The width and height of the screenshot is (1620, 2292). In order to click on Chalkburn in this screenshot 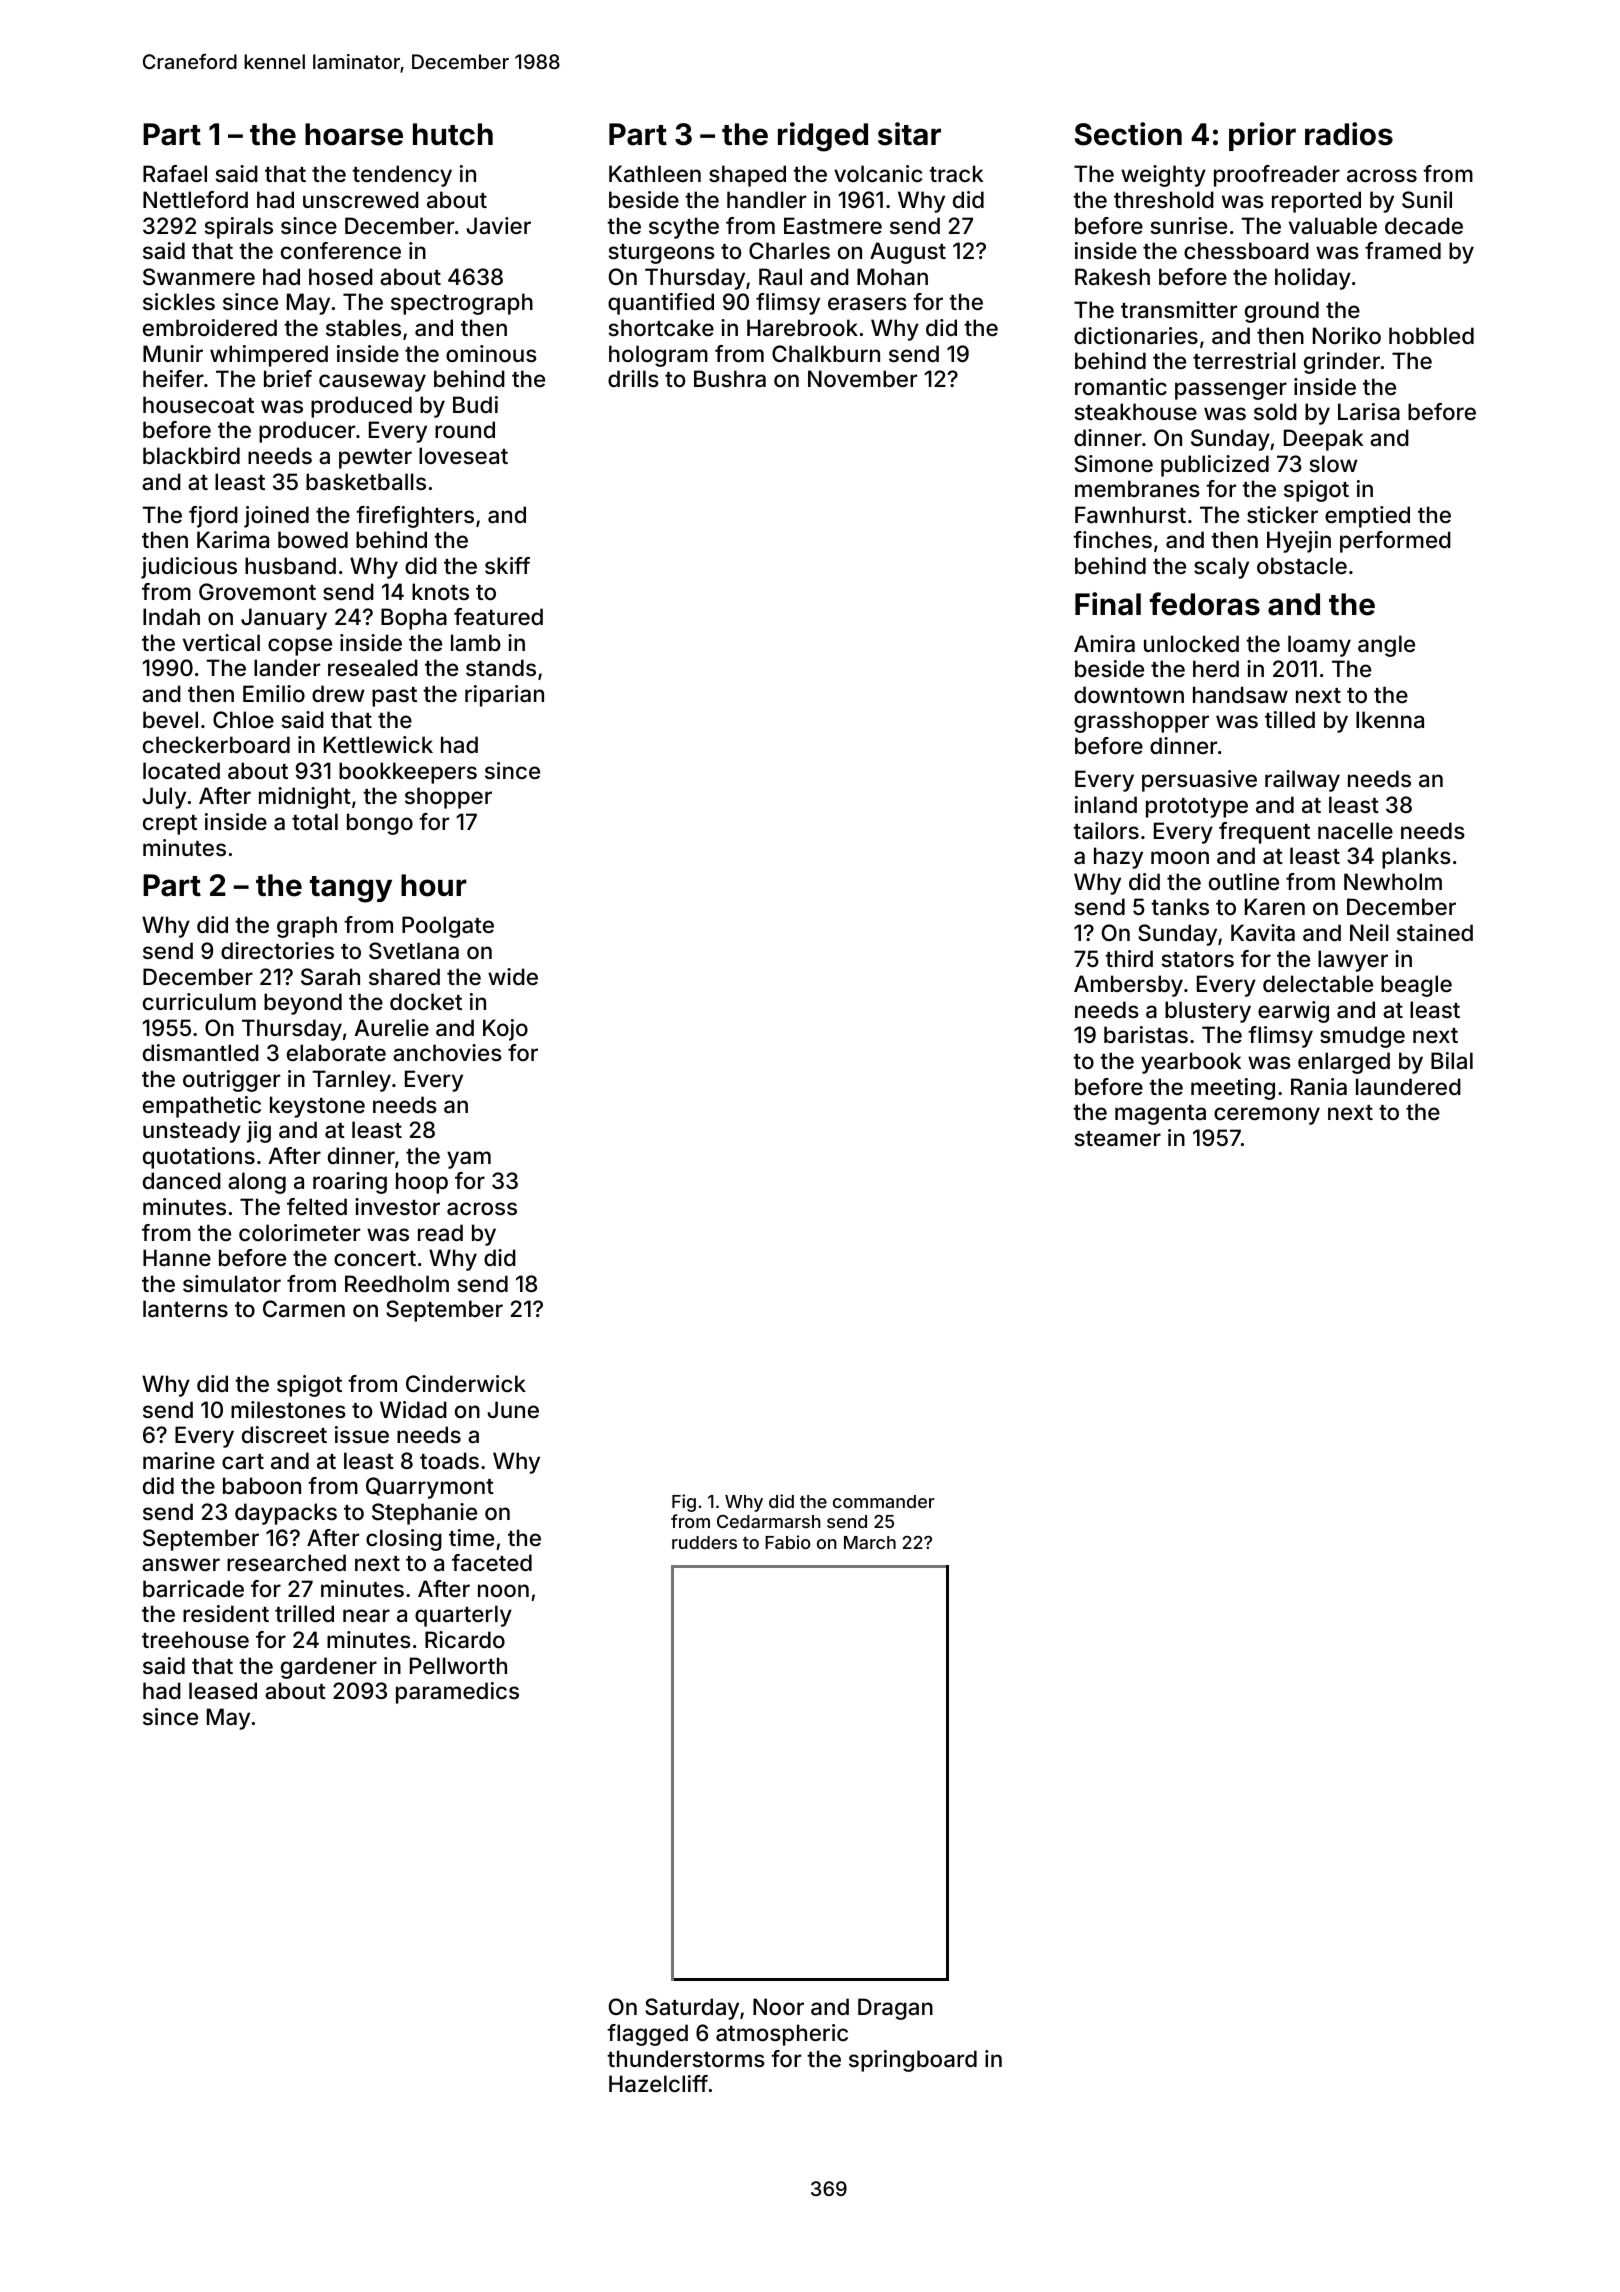, I will do `click(826, 353)`.
